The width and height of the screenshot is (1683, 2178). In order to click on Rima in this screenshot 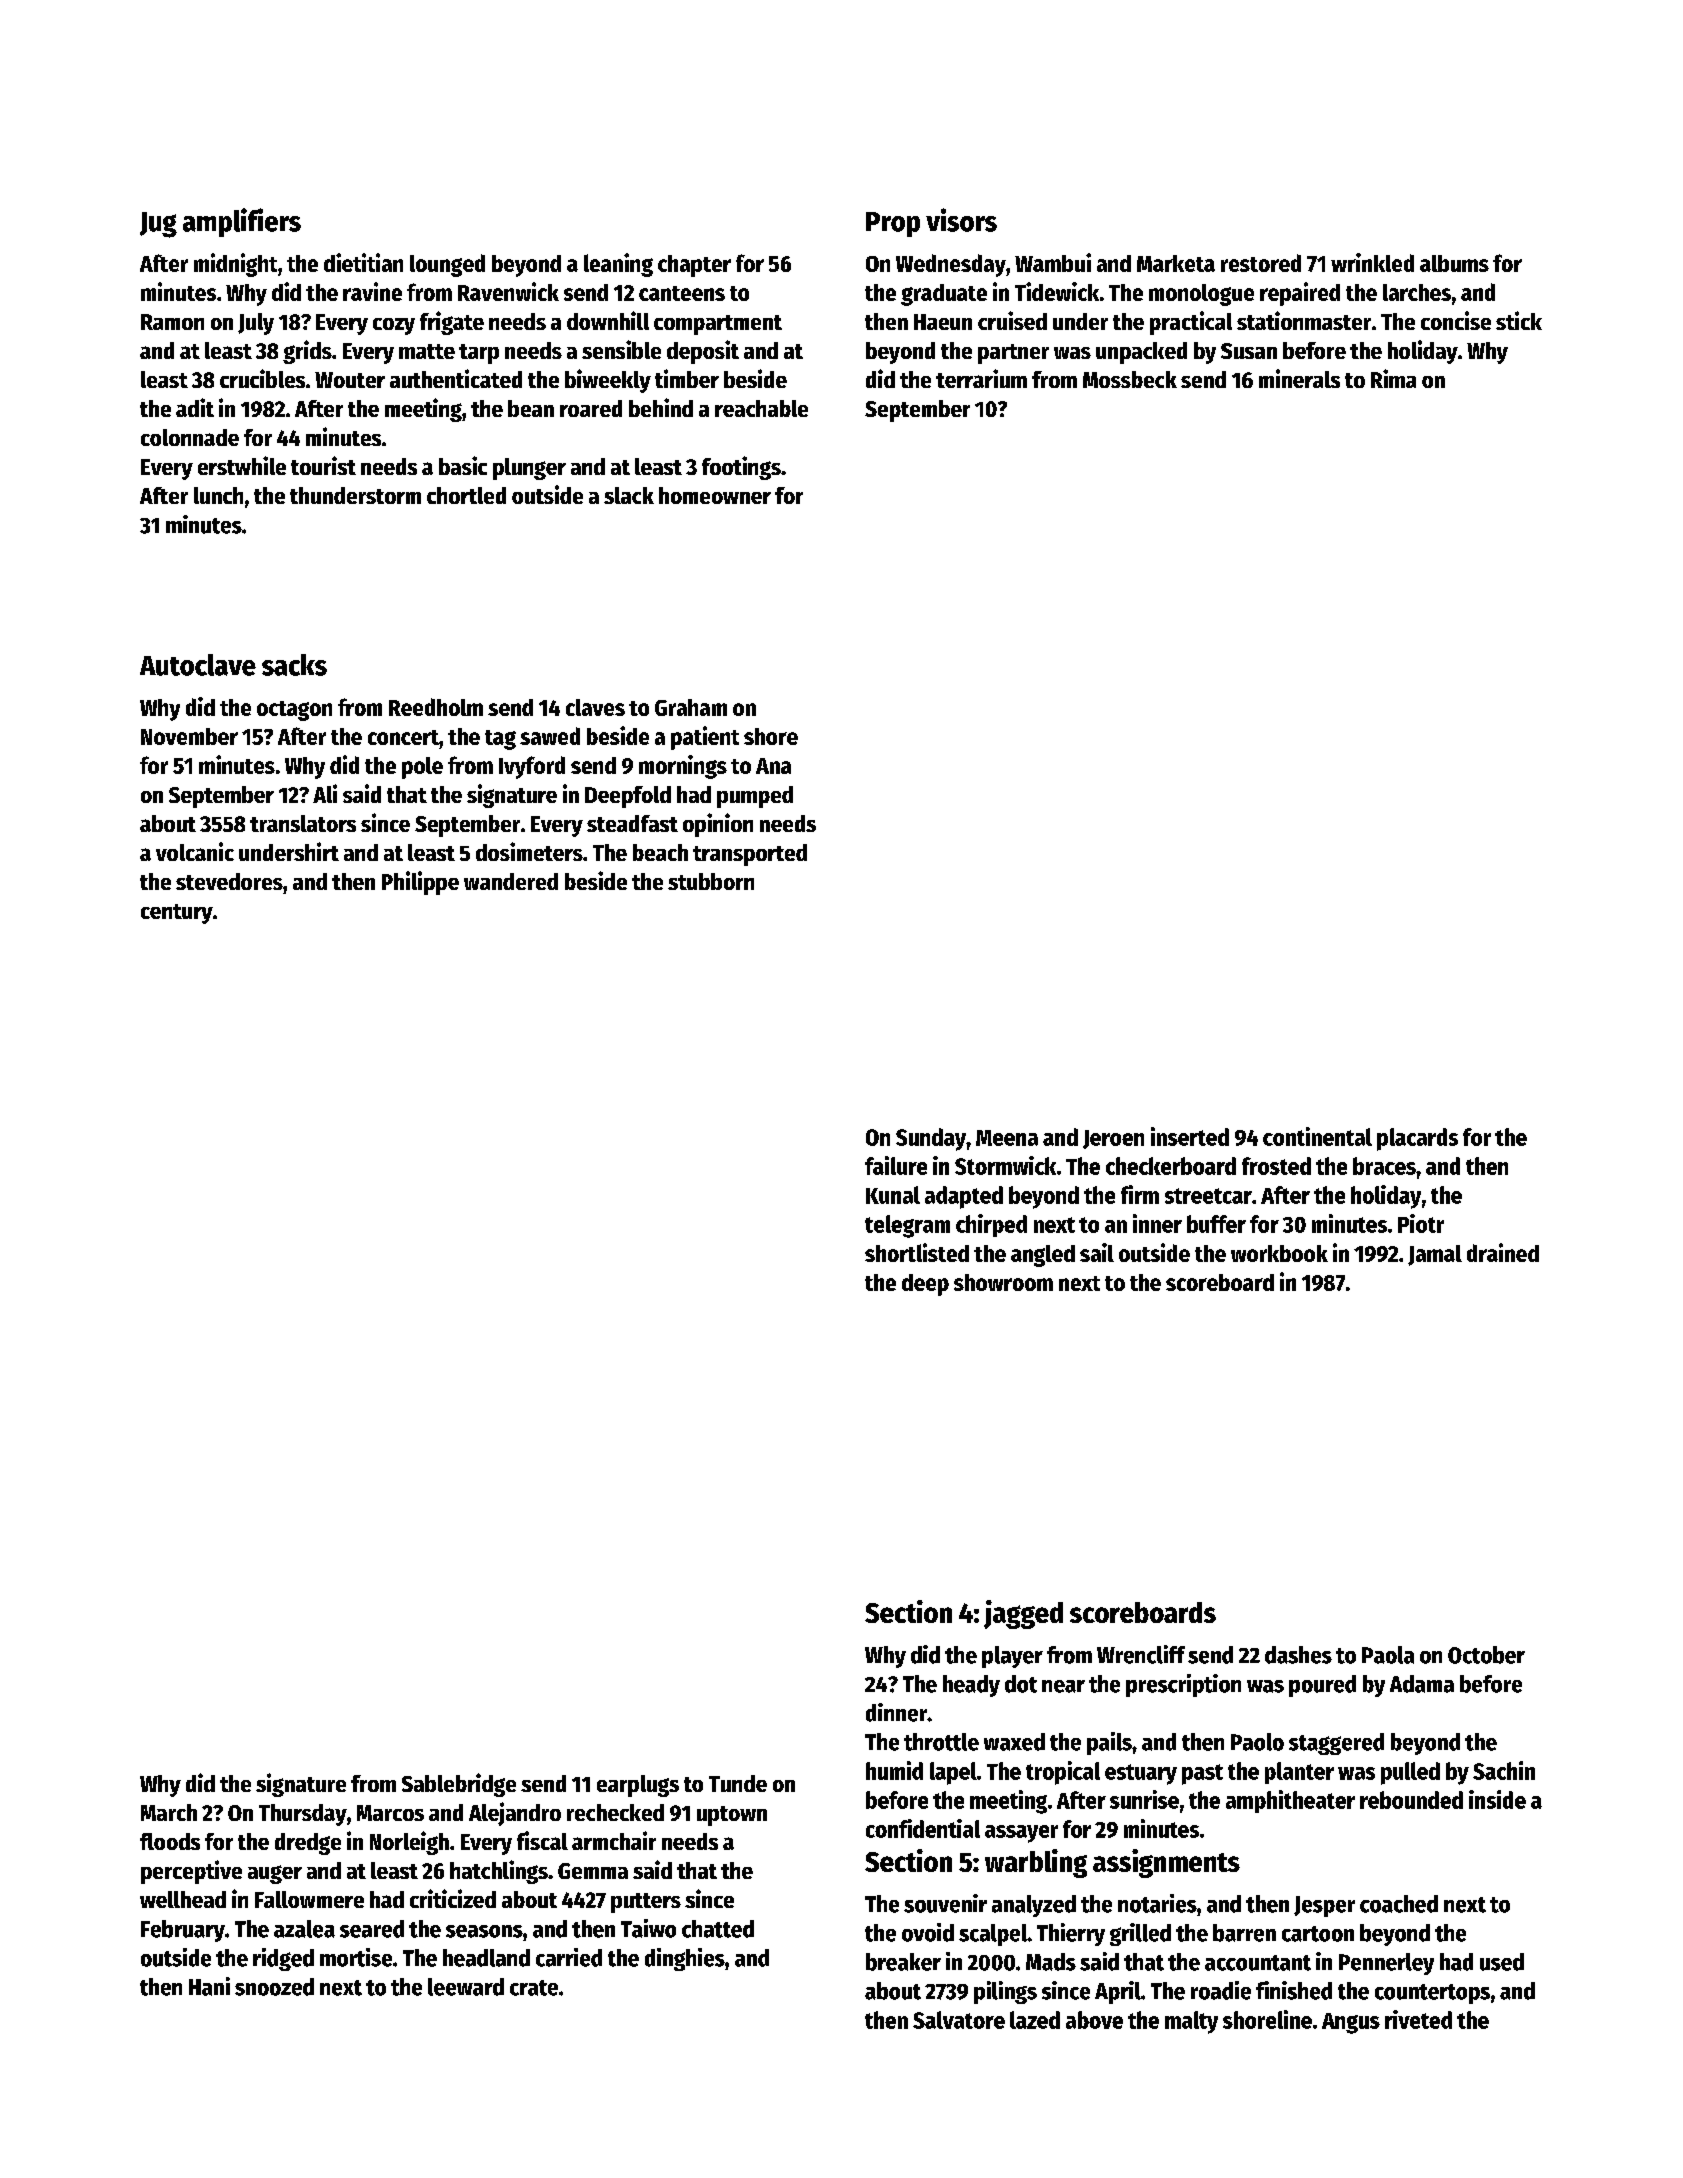, I will do `click(1393, 378)`.
